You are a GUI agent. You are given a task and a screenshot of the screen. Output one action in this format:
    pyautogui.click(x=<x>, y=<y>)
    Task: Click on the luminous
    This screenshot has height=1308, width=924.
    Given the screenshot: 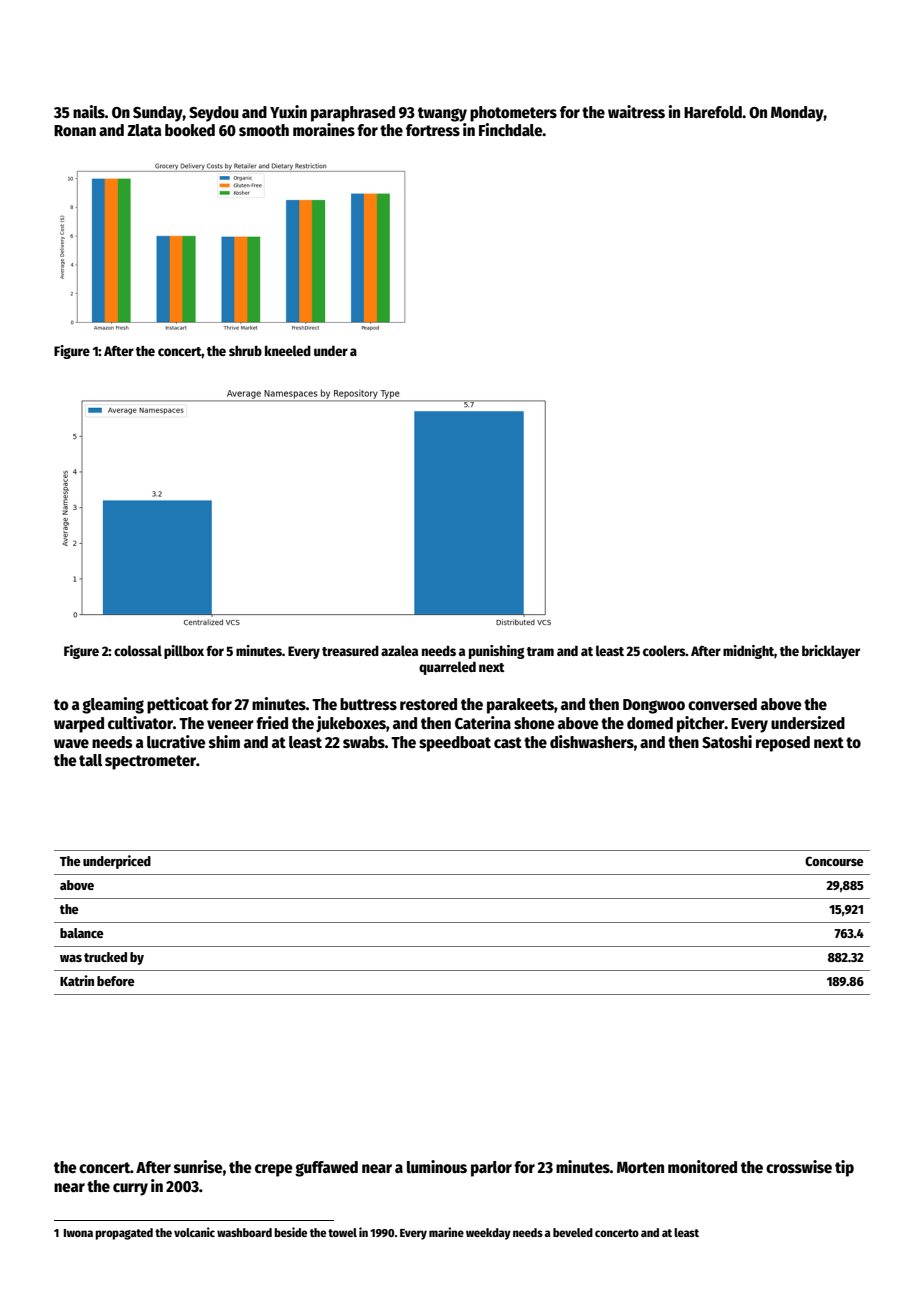 What is the action you would take?
    pyautogui.click(x=437, y=1166)
